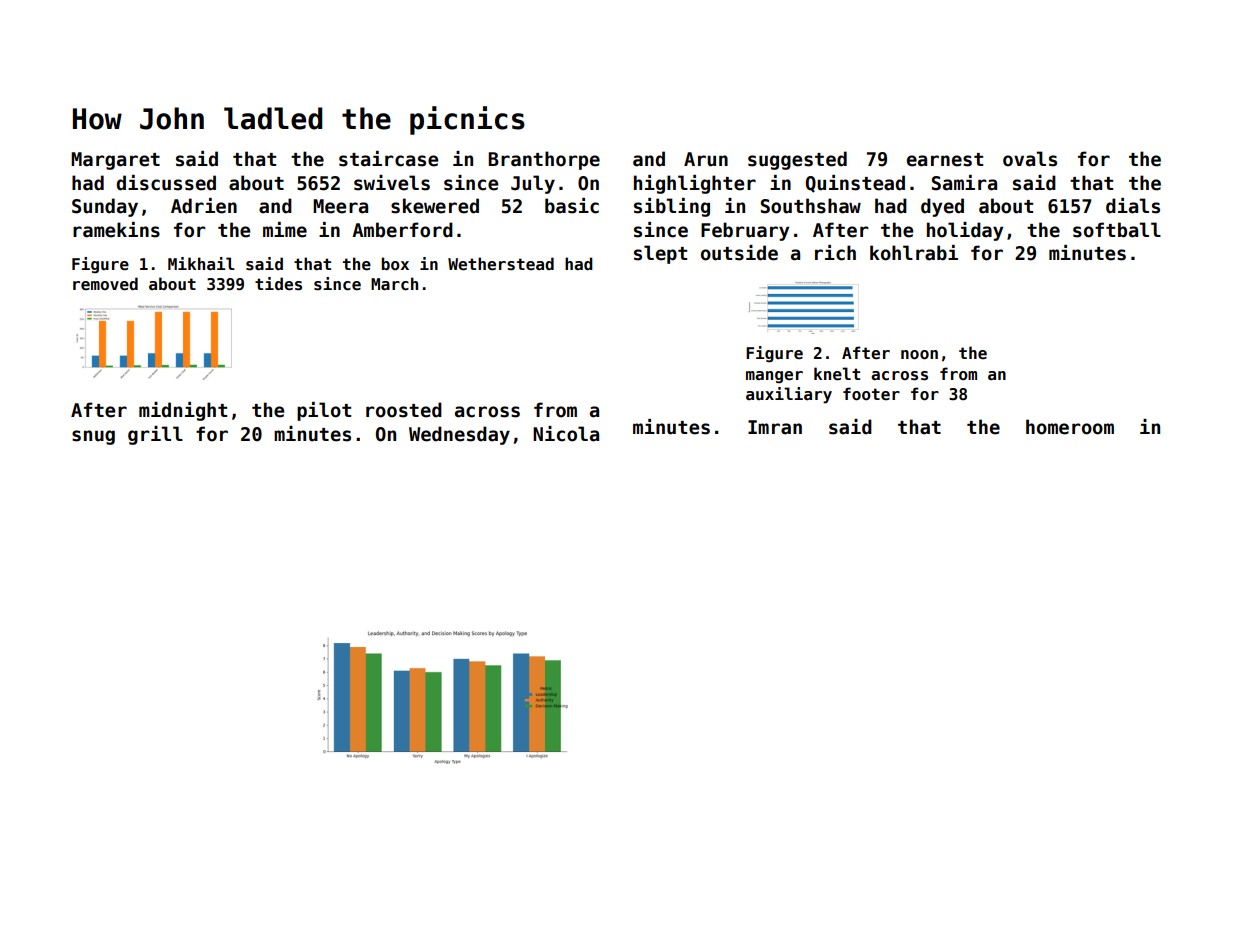 This screenshot has height=952, width=1233. What do you see at coordinates (155, 435) in the screenshot?
I see `grill` at bounding box center [155, 435].
